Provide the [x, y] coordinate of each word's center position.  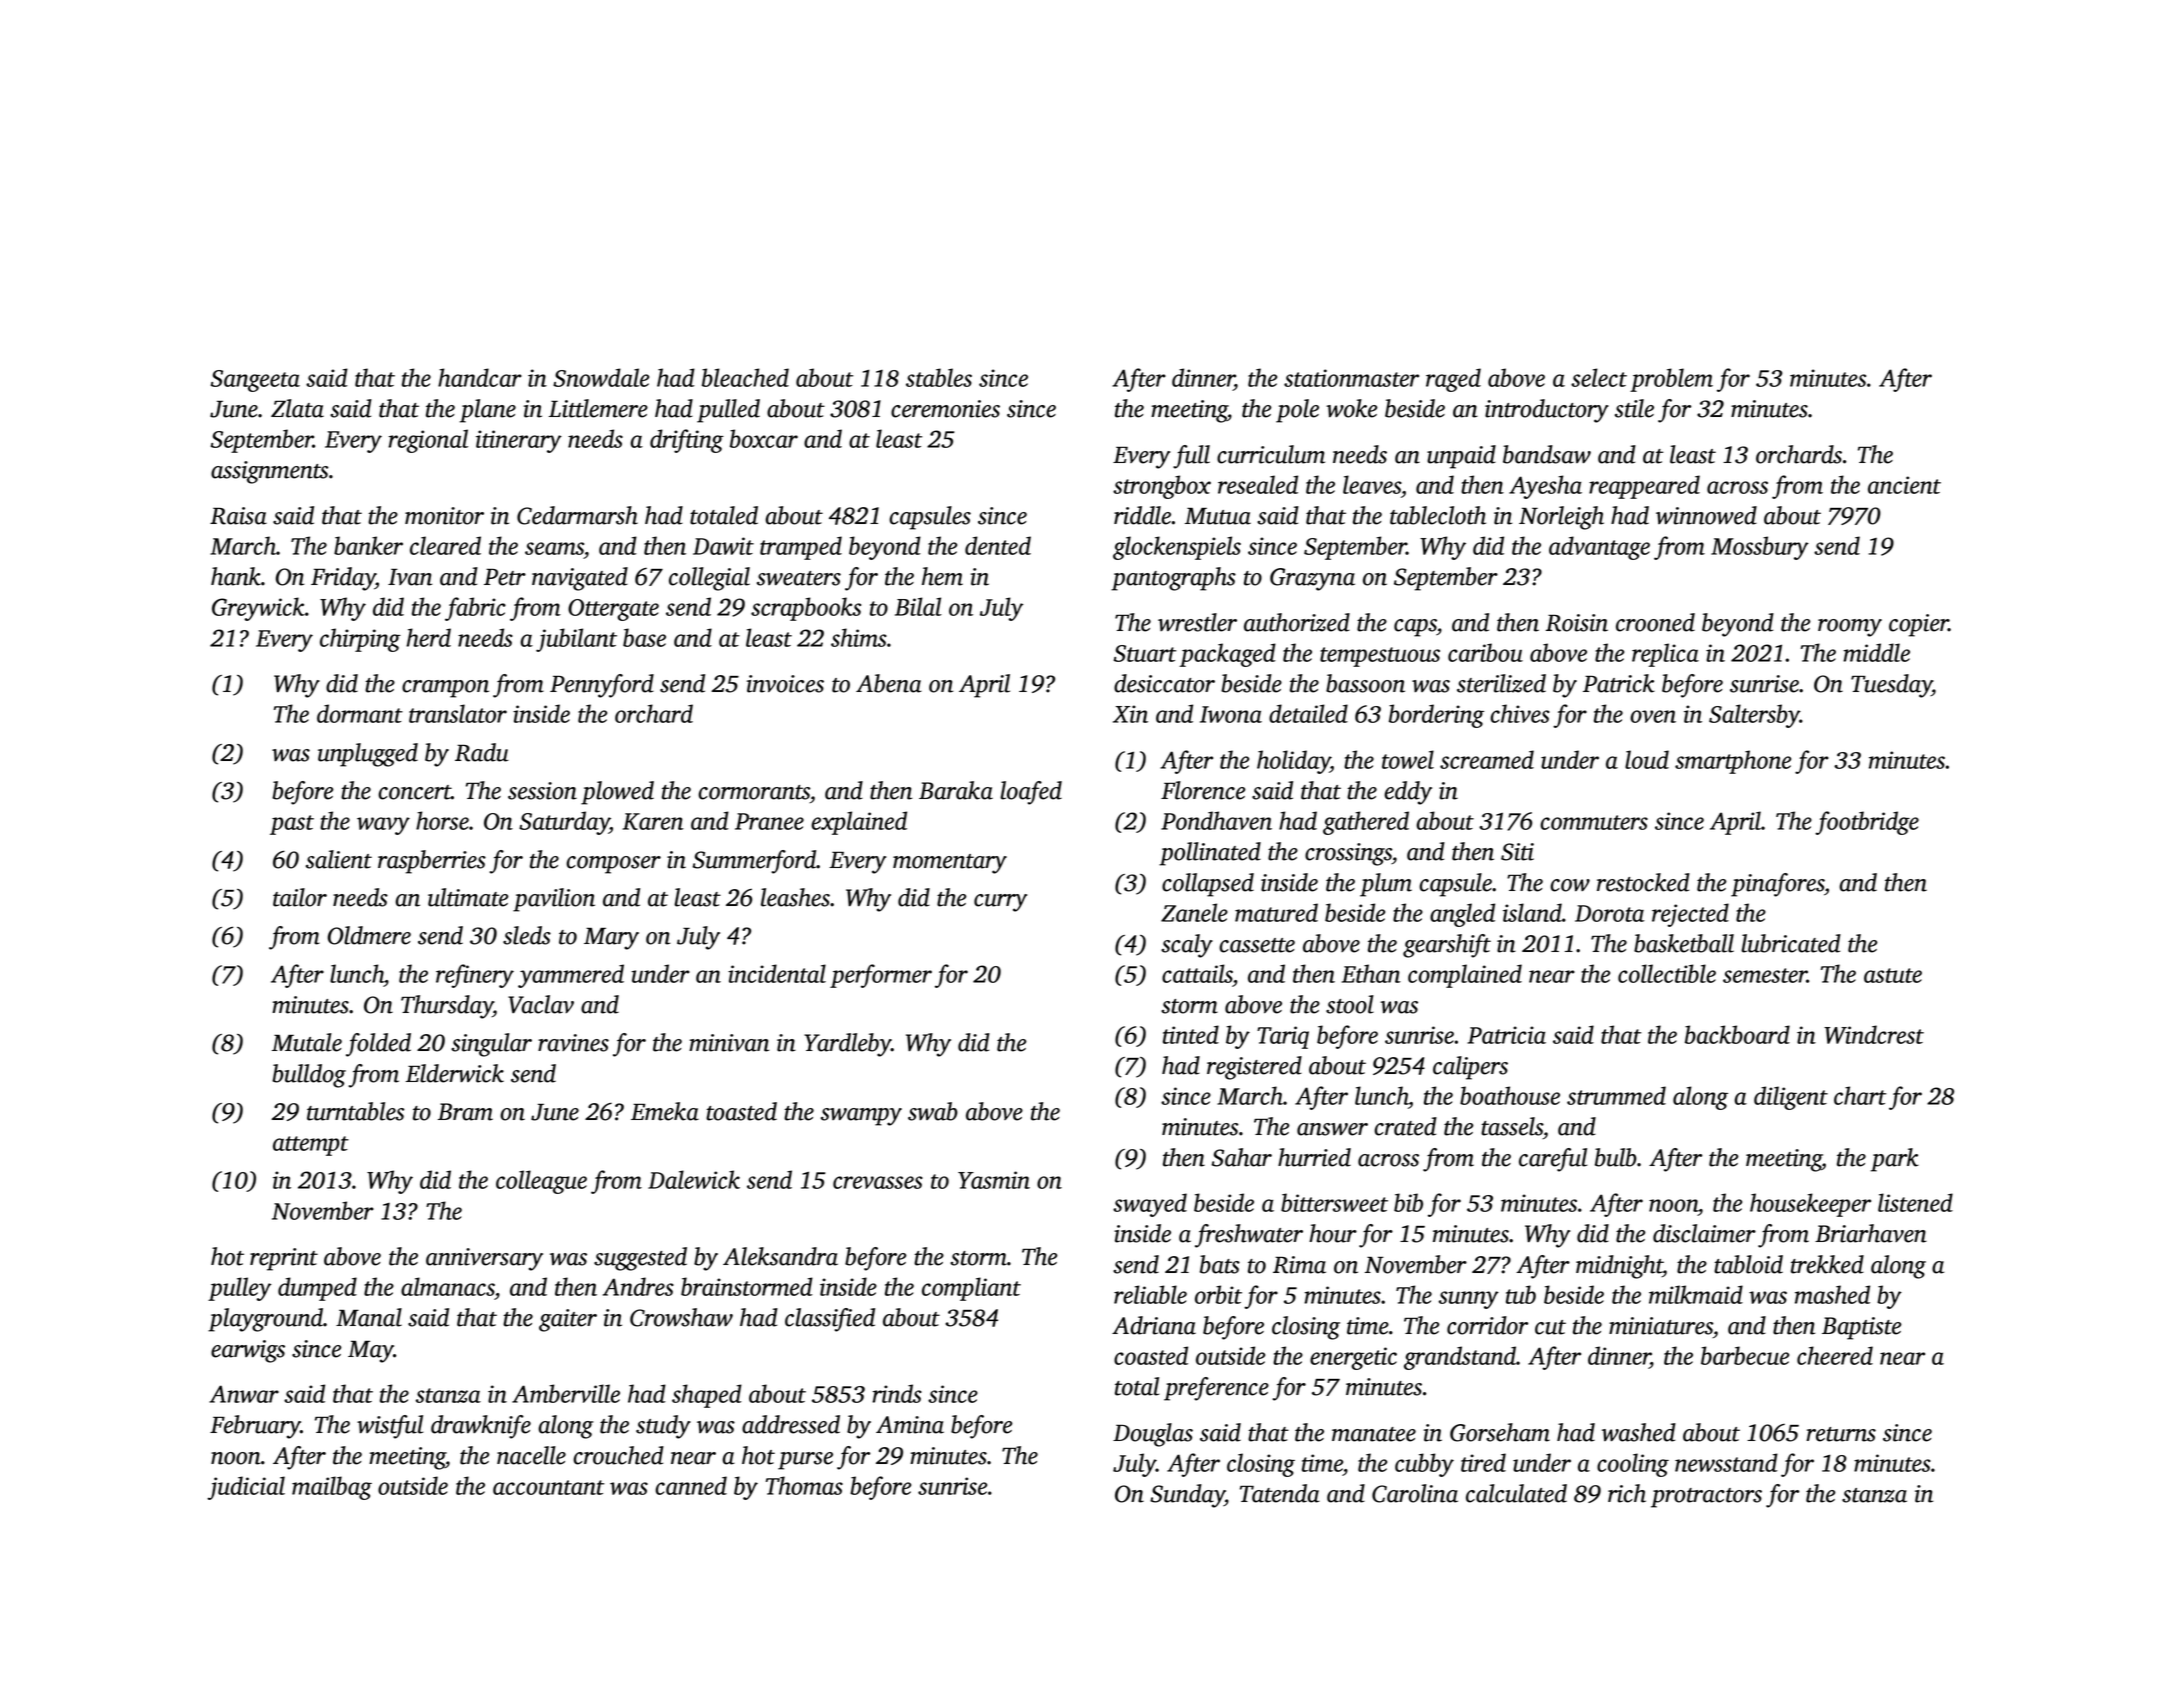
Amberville [566, 1393]
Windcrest [1874, 1034]
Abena [889, 683]
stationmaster [1351, 378]
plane [488, 411]
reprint [284, 1259]
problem [1671, 380]
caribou [1485, 652]
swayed [1150, 1205]
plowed [617, 793]
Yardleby [847, 1045]
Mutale [307, 1042]
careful [1553, 1160]
